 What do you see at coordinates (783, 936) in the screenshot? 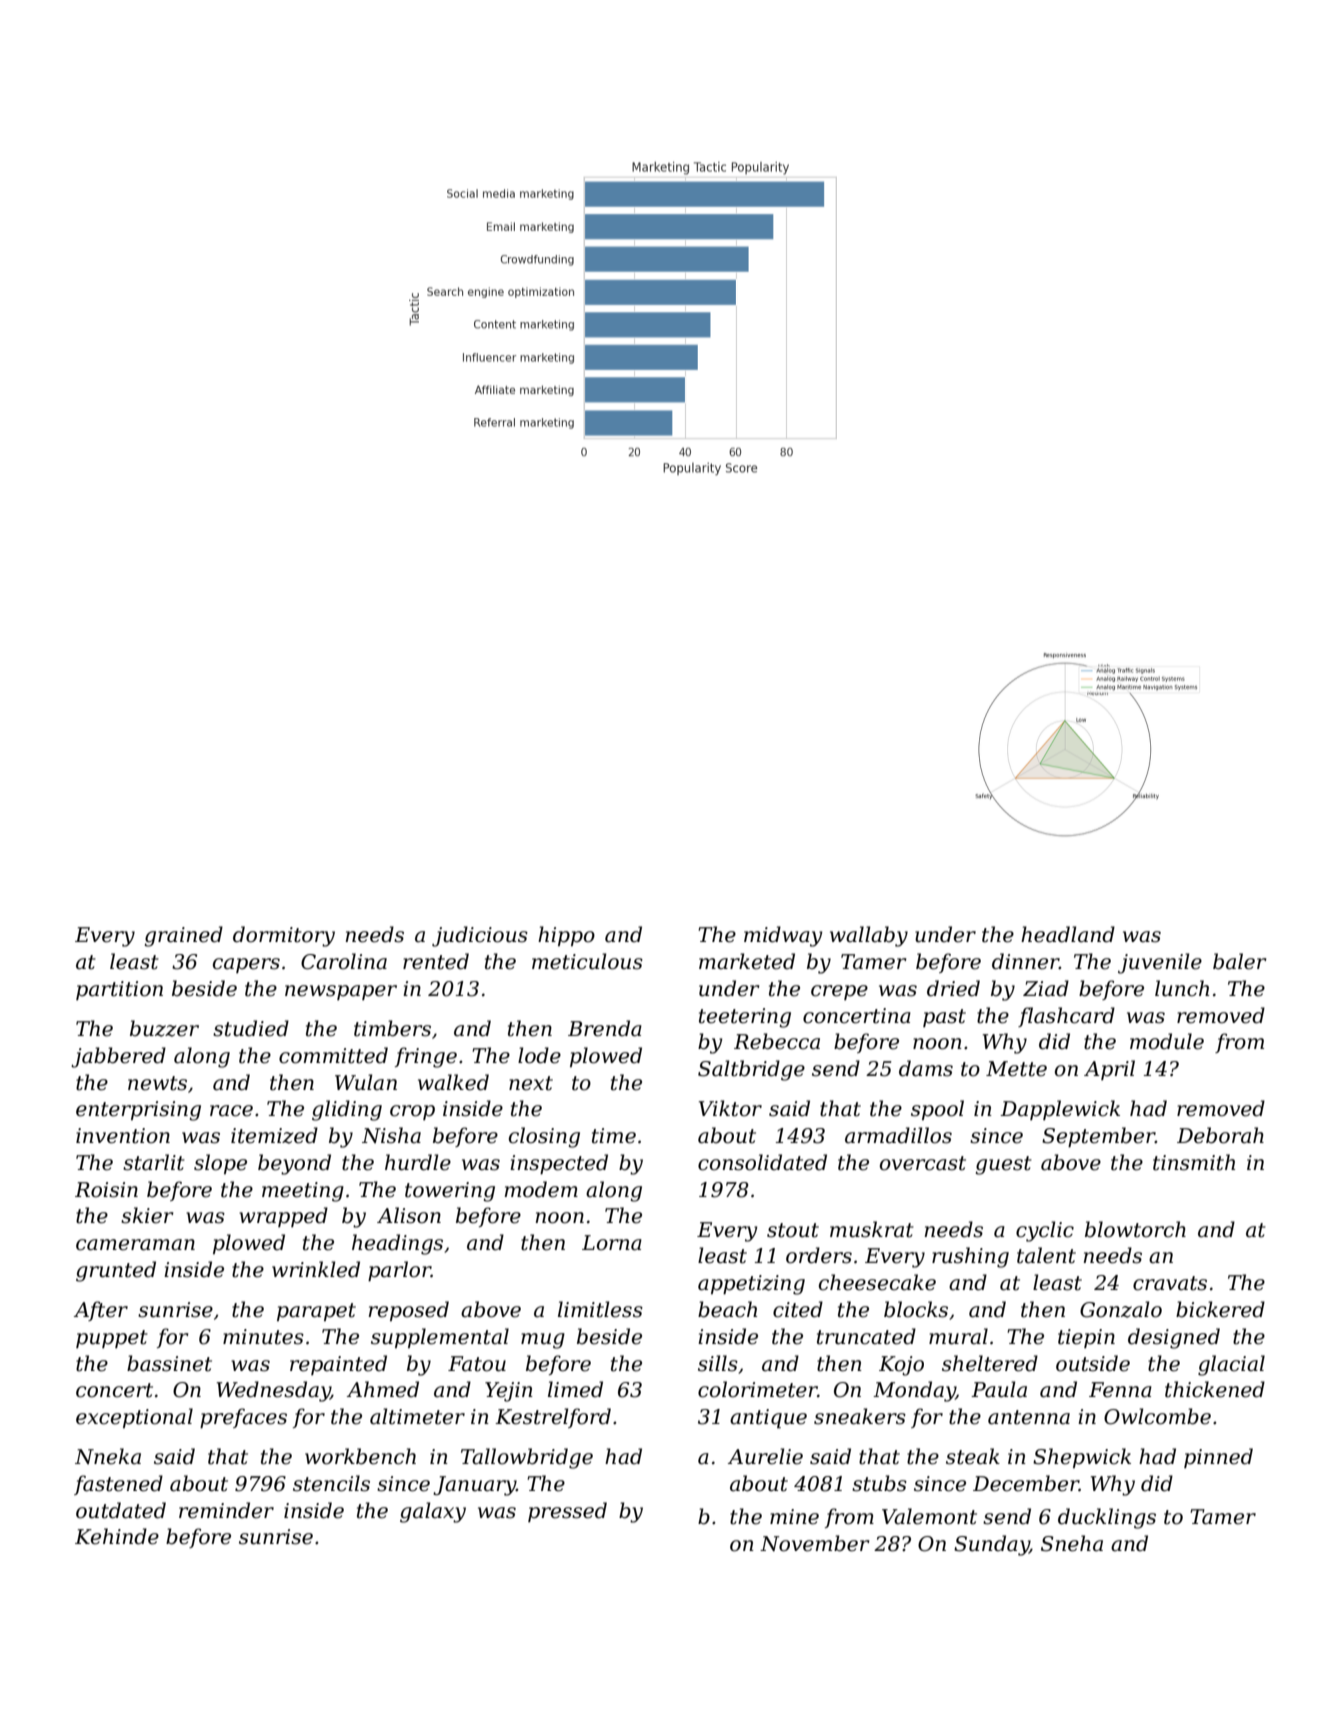
I see `midway` at bounding box center [783, 936].
